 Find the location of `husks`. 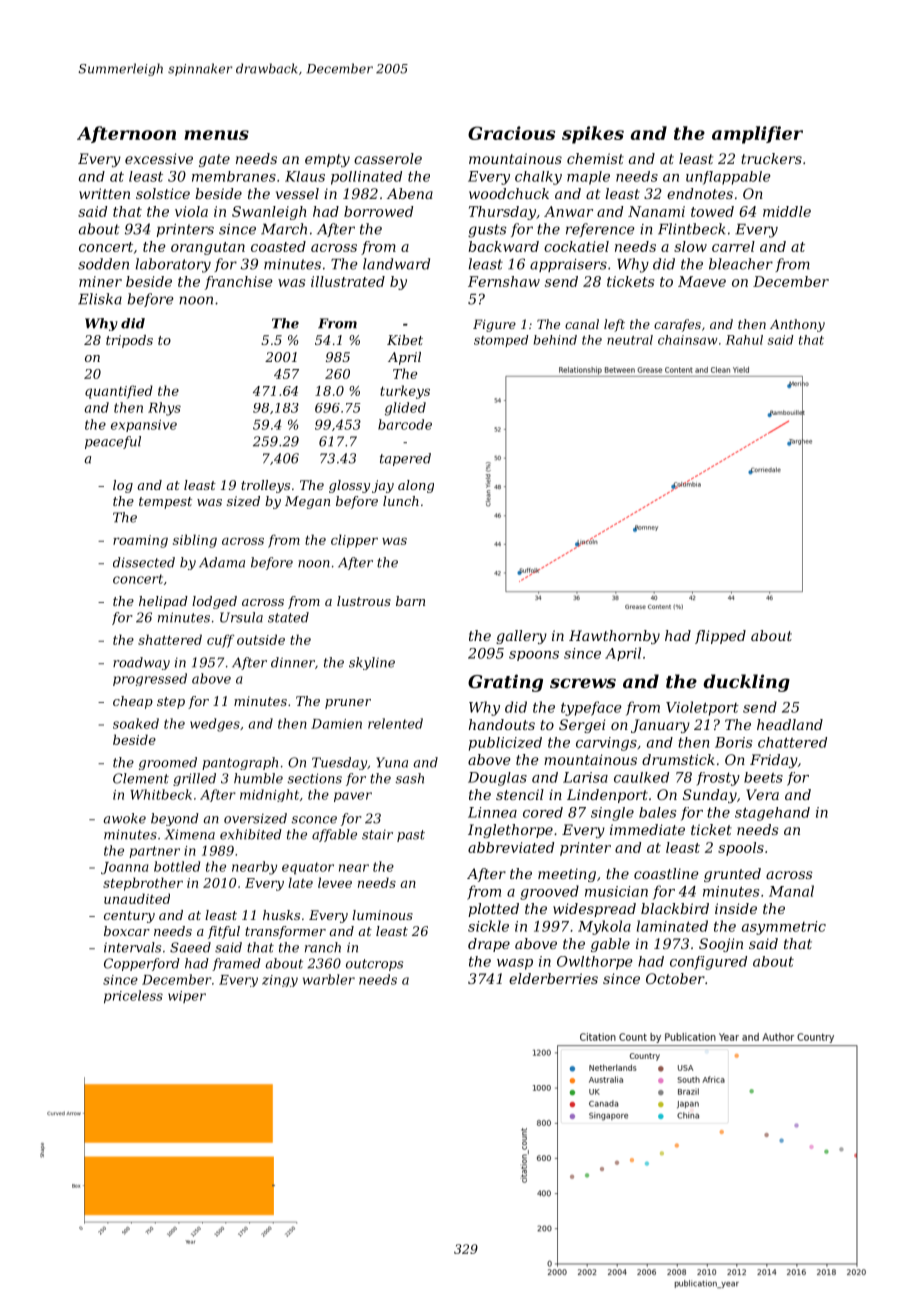

husks is located at coordinates (281, 915).
